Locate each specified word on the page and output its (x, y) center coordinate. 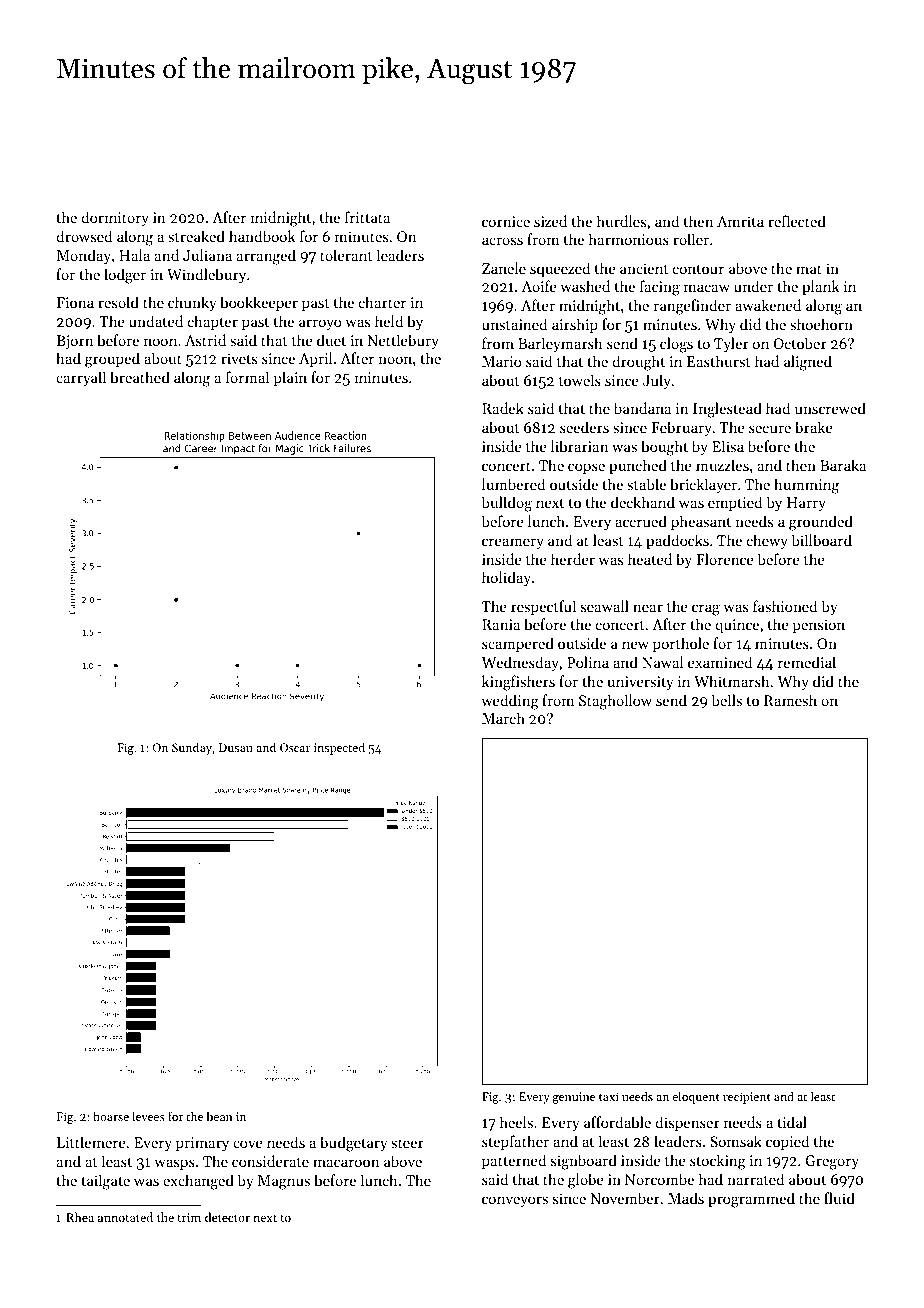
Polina (588, 662)
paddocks (677, 541)
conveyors (515, 1201)
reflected (797, 221)
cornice (506, 221)
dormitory (115, 218)
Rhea (80, 1217)
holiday (506, 579)
